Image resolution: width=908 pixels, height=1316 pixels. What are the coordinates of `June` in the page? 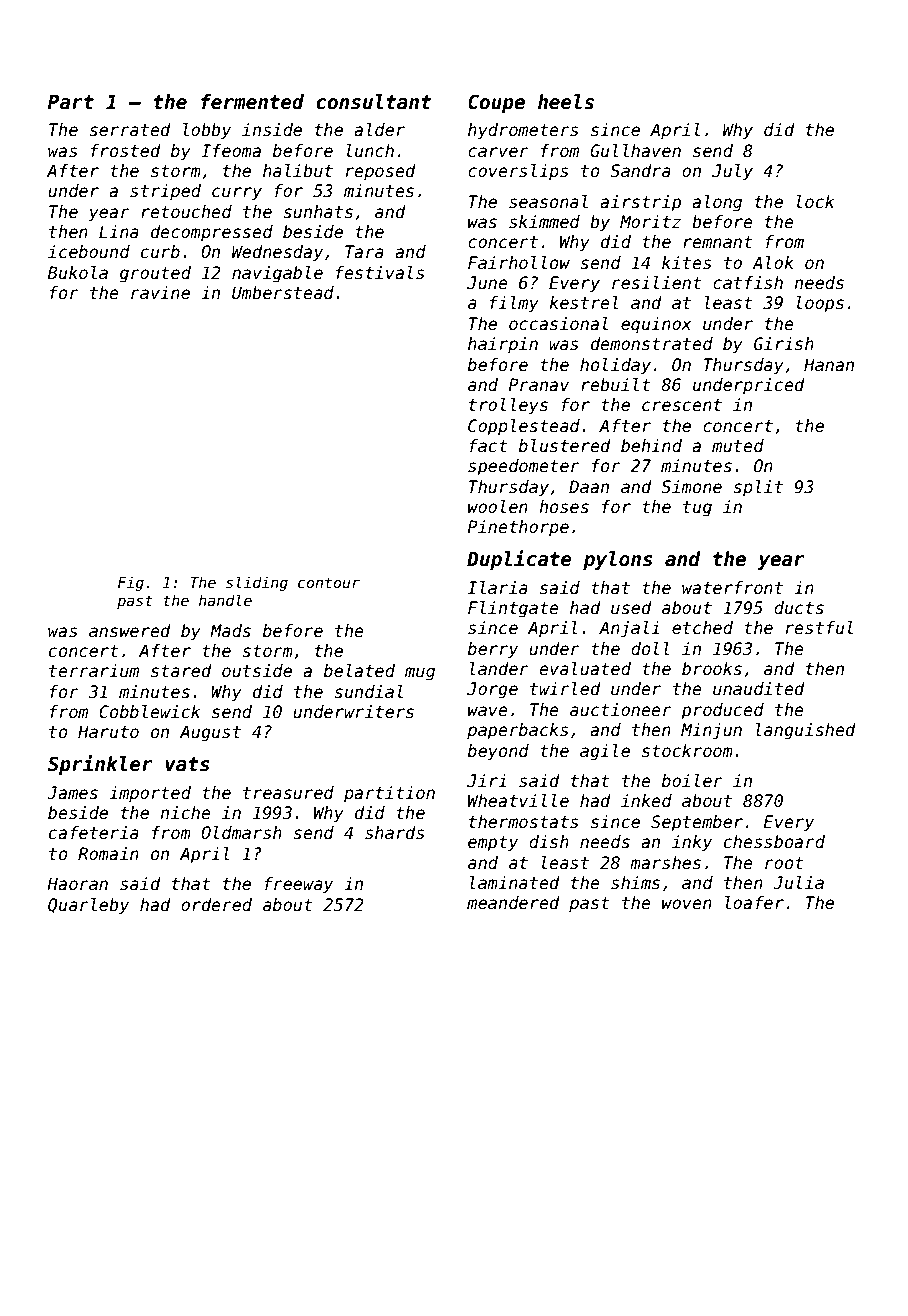 It's located at (487, 283).
